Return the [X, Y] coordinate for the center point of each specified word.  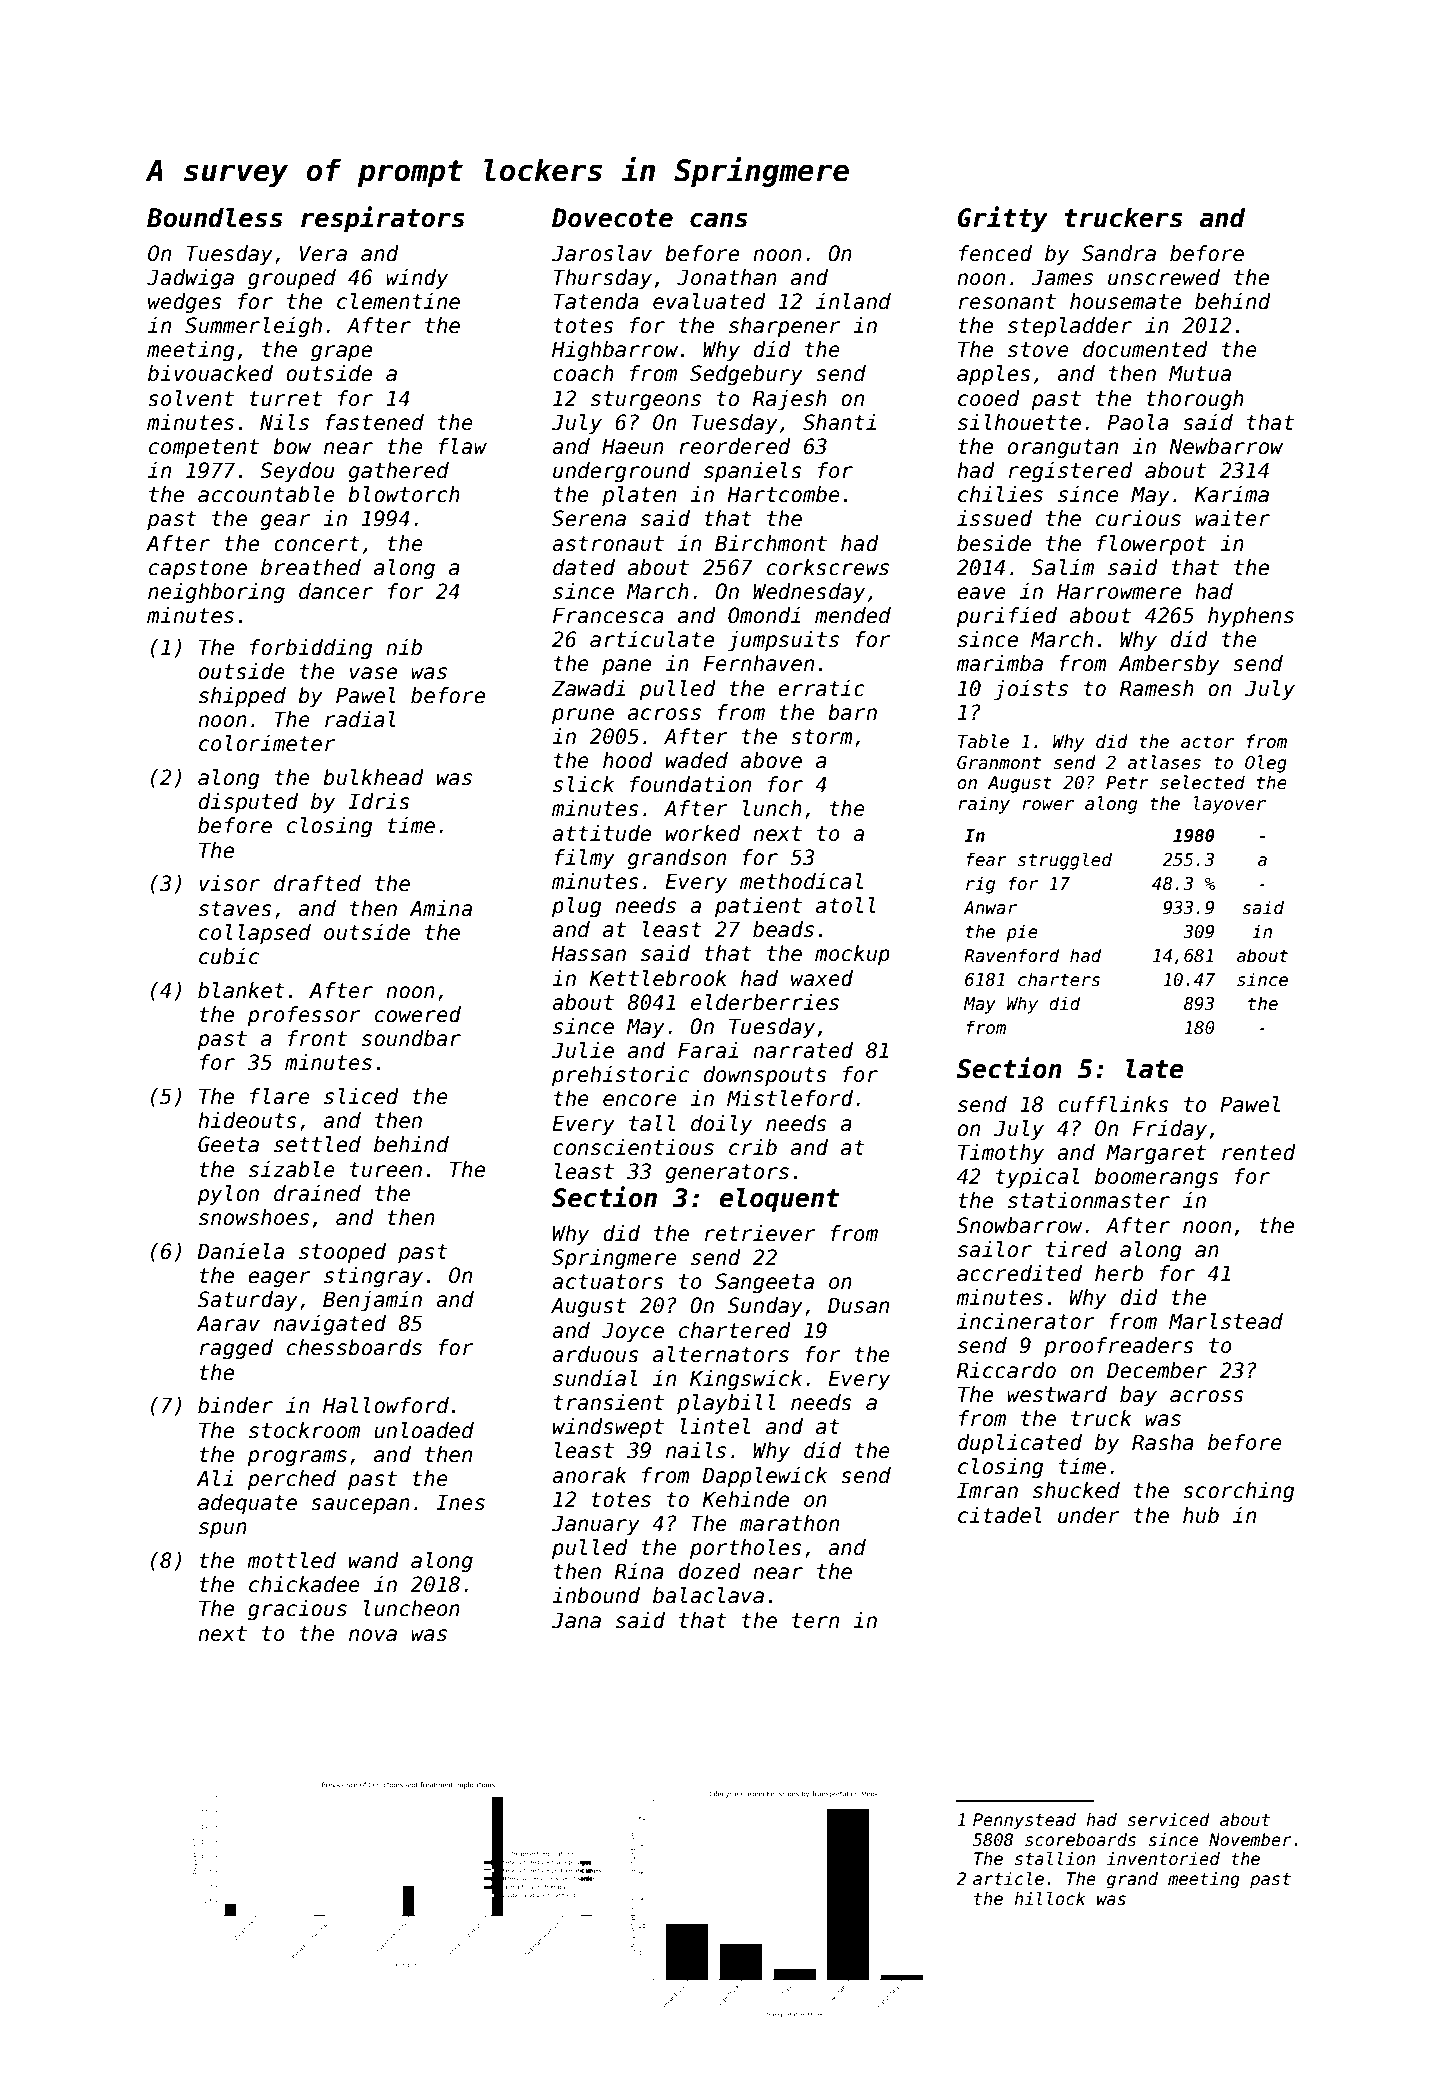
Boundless [215, 217]
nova [373, 1635]
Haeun [633, 446]
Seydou [297, 472]
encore [640, 1100]
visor [229, 883]
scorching [1238, 1492]
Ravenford [1012, 955]
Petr [1127, 783]
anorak [589, 1475]
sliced [361, 1096]
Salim [1063, 567]
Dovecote [612, 218]
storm [822, 737]
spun [223, 1530]
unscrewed [1164, 277]
